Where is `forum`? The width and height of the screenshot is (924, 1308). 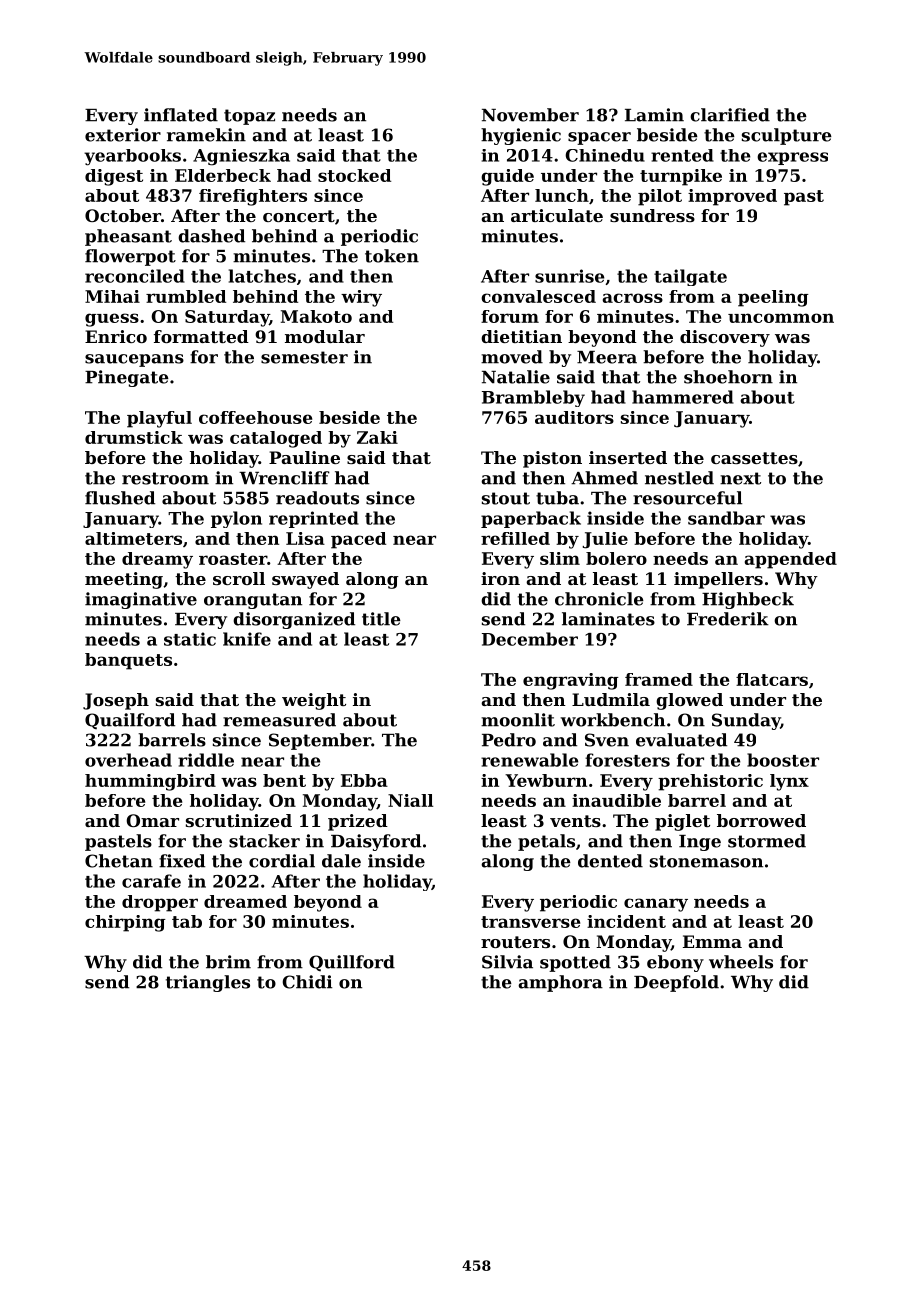 forum is located at coordinates (510, 316).
